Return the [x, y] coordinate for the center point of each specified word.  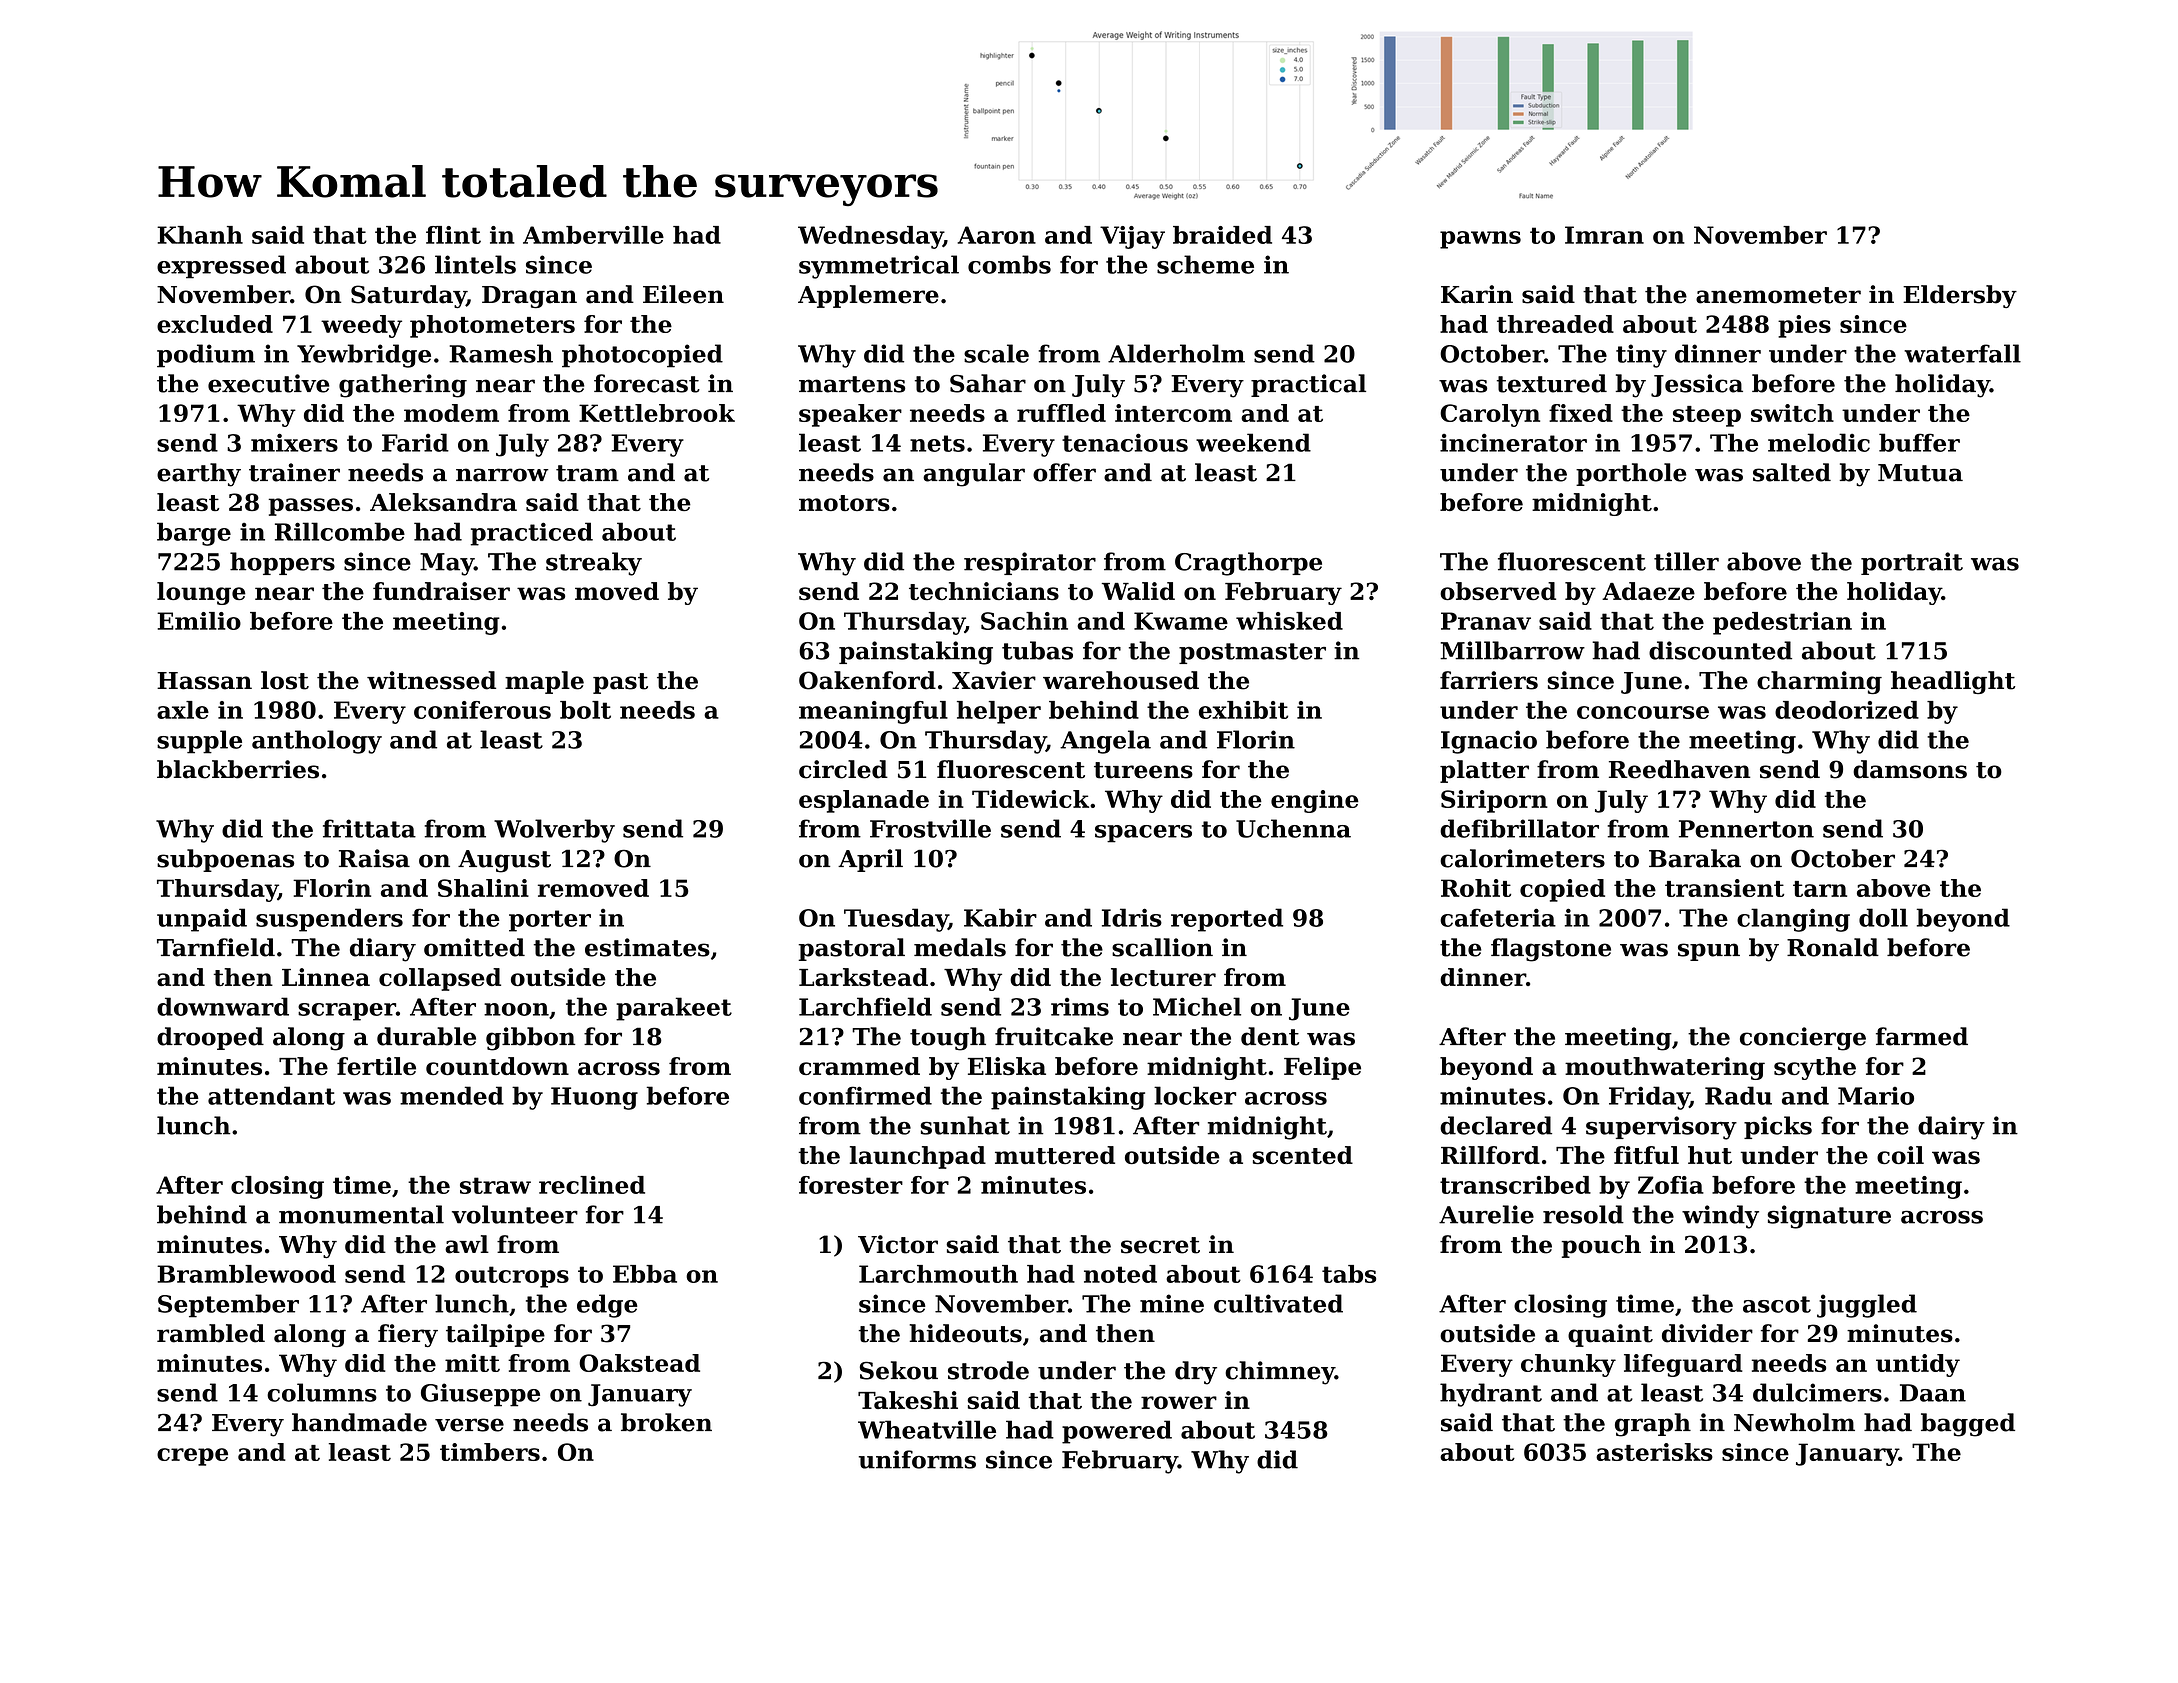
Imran [1604, 235]
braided [1222, 235]
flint [453, 235]
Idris [1132, 917]
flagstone [1551, 950]
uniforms [917, 1459]
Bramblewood [246, 1274]
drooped [210, 1038]
